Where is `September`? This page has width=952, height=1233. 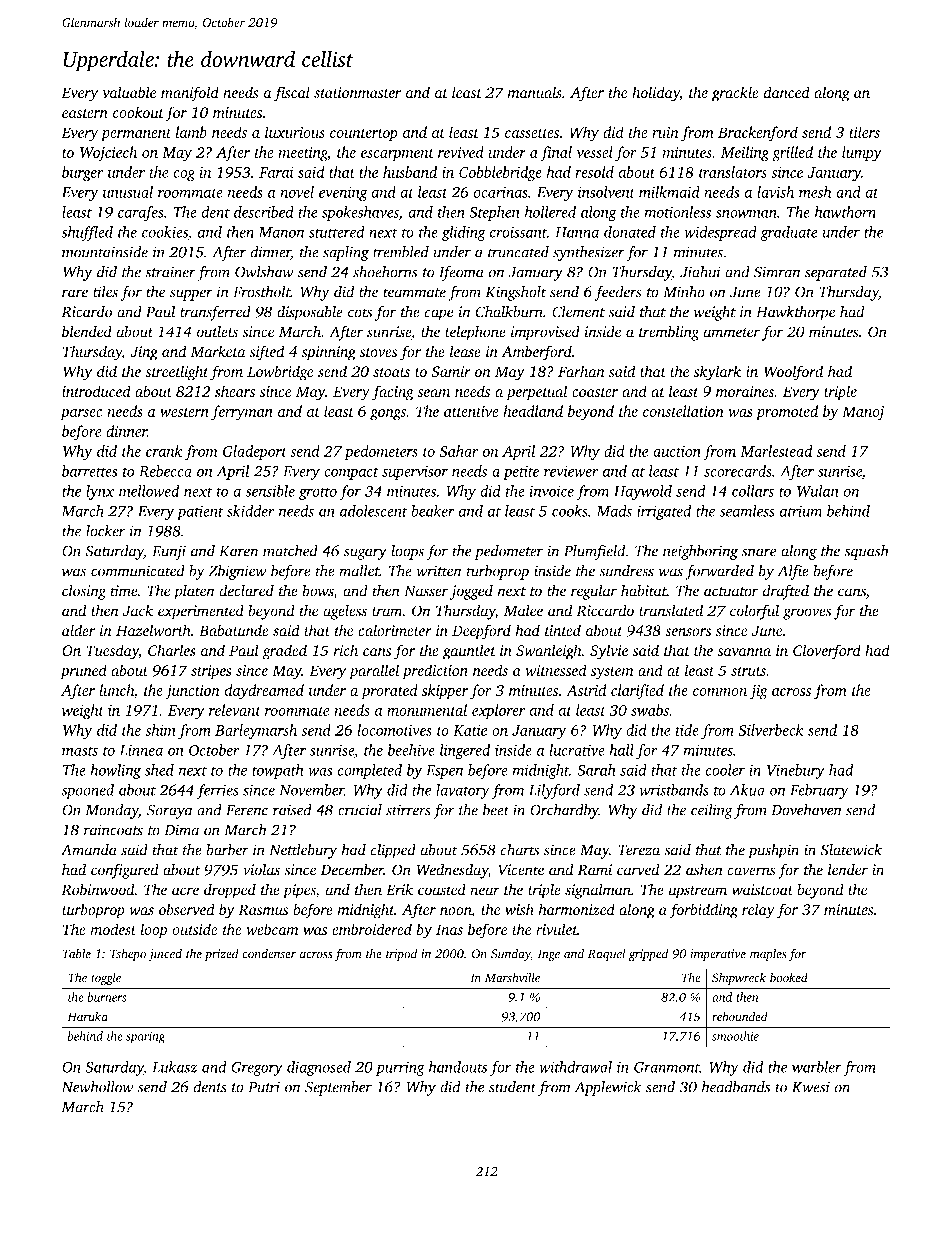
September is located at coordinates (338, 1088).
